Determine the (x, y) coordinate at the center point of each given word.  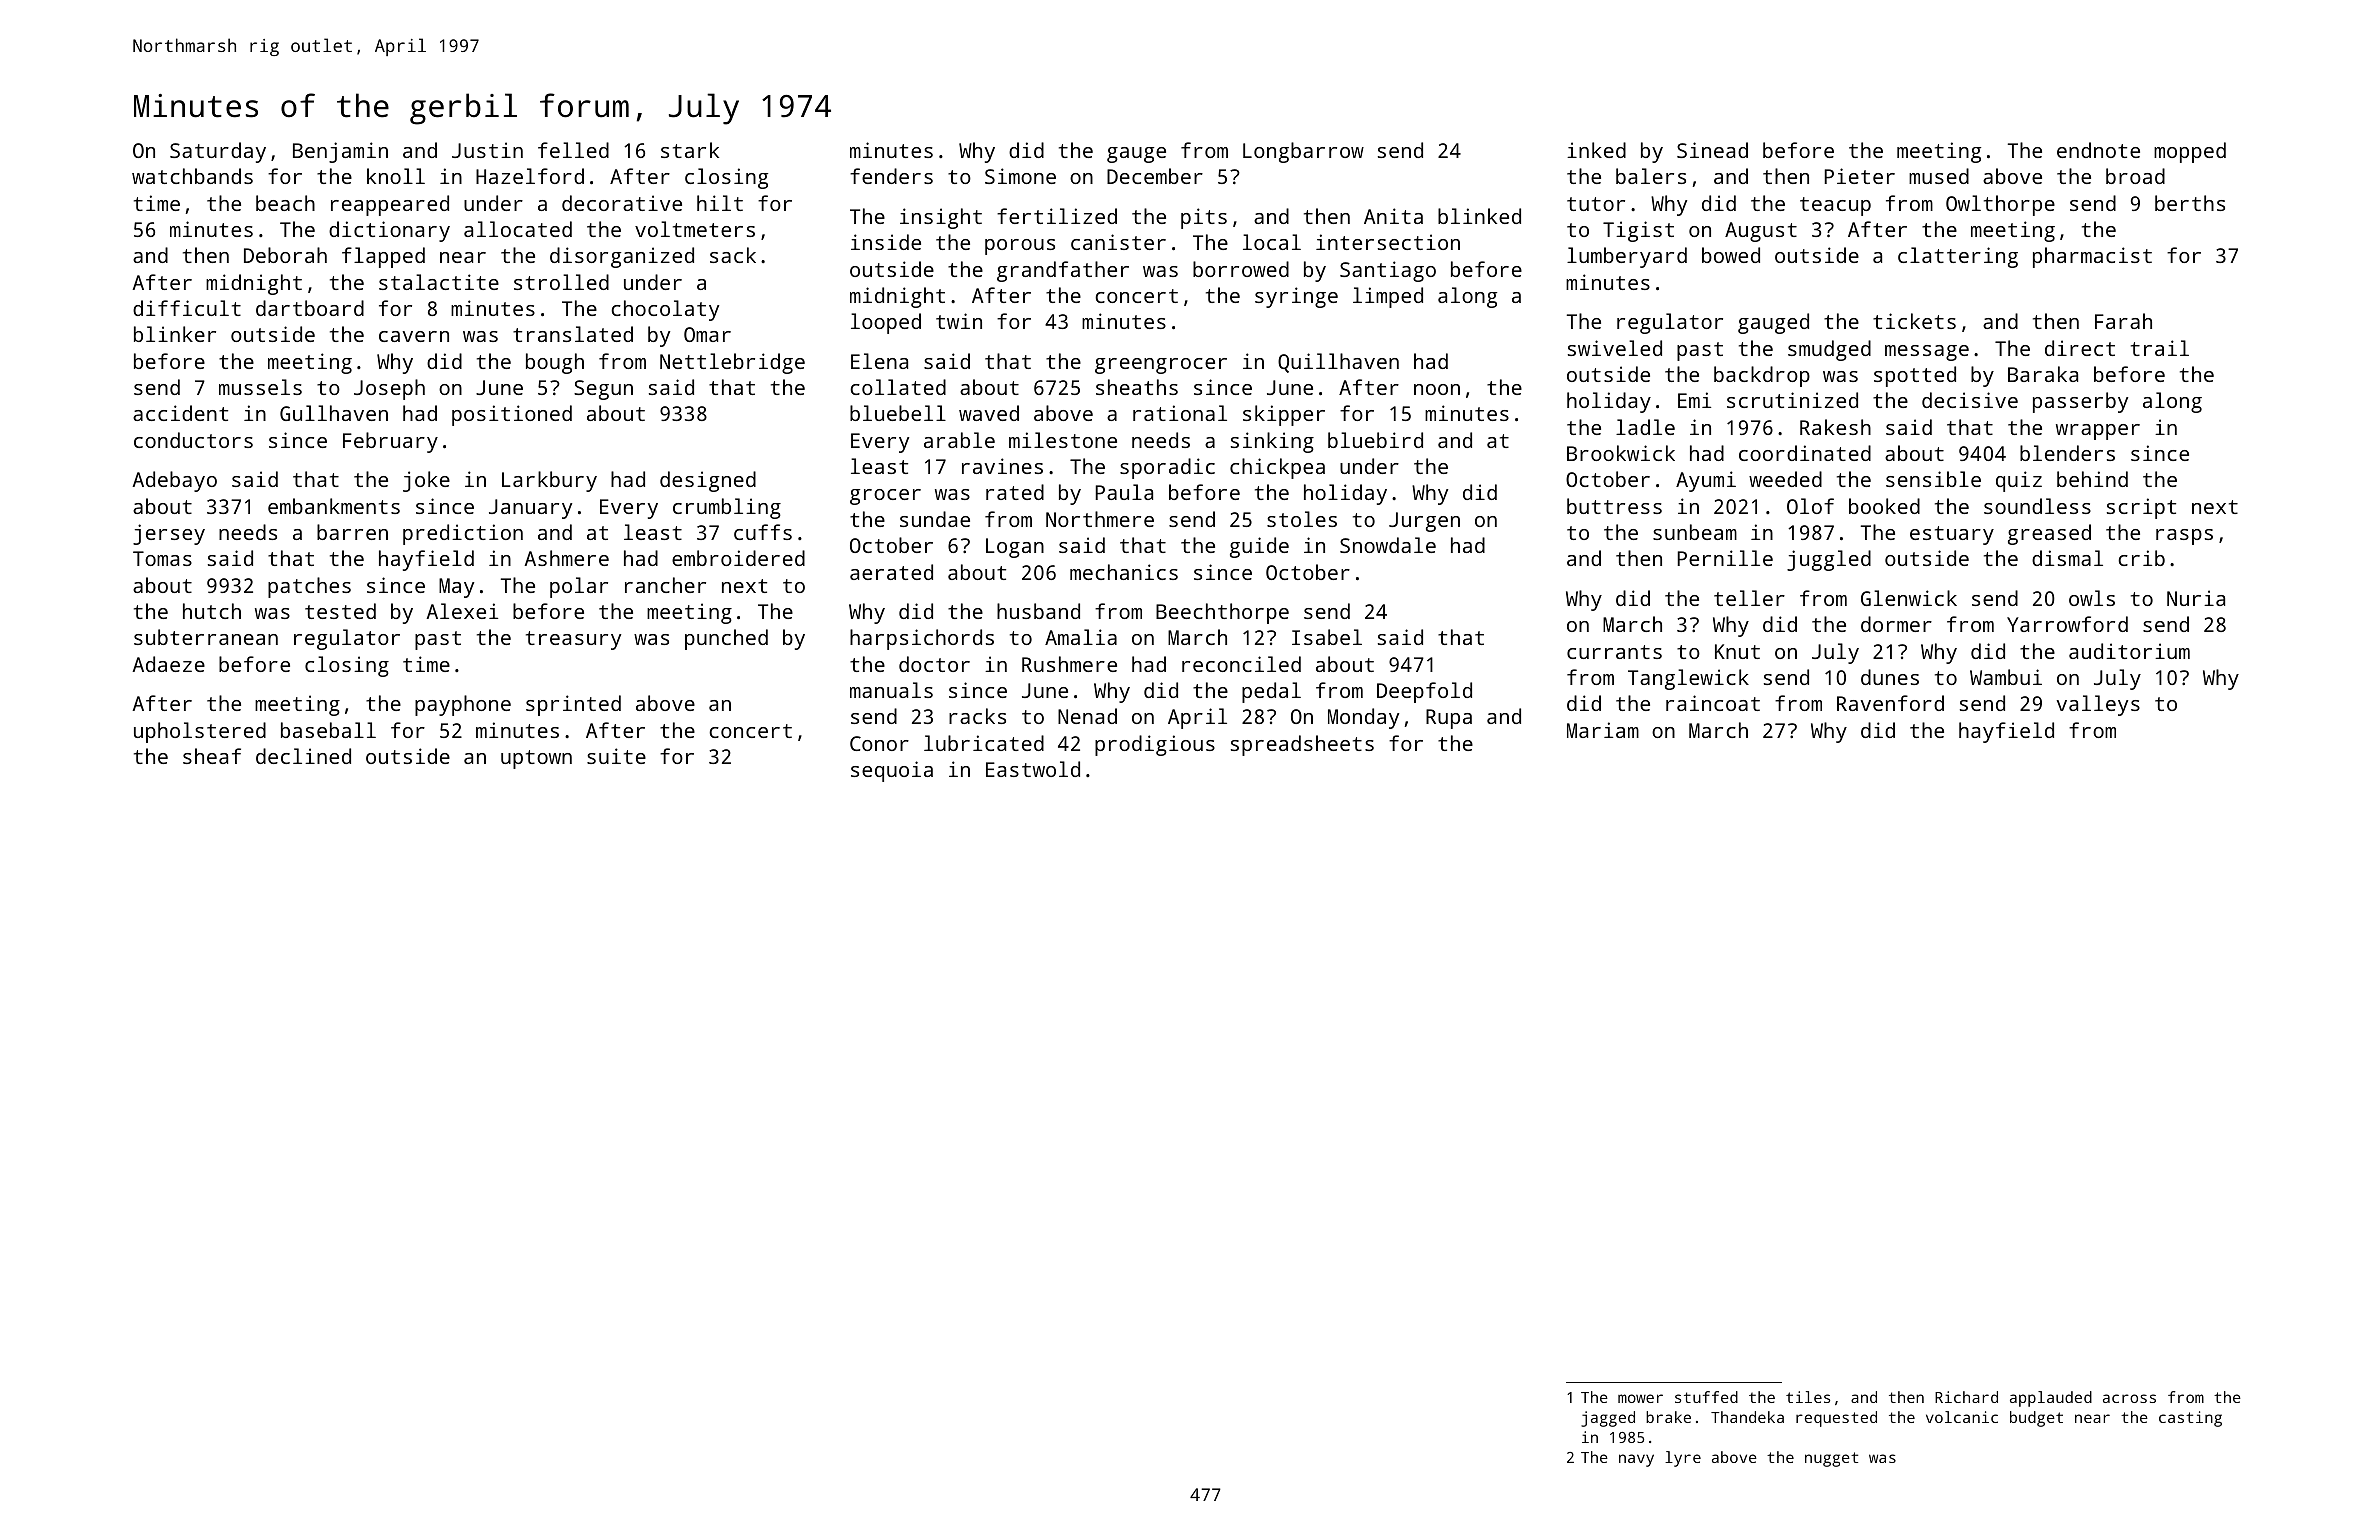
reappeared (390, 205)
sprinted (573, 705)
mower (1640, 1398)
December (1155, 176)
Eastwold (1033, 769)
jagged (1608, 1419)
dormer (1896, 624)
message (1927, 353)
